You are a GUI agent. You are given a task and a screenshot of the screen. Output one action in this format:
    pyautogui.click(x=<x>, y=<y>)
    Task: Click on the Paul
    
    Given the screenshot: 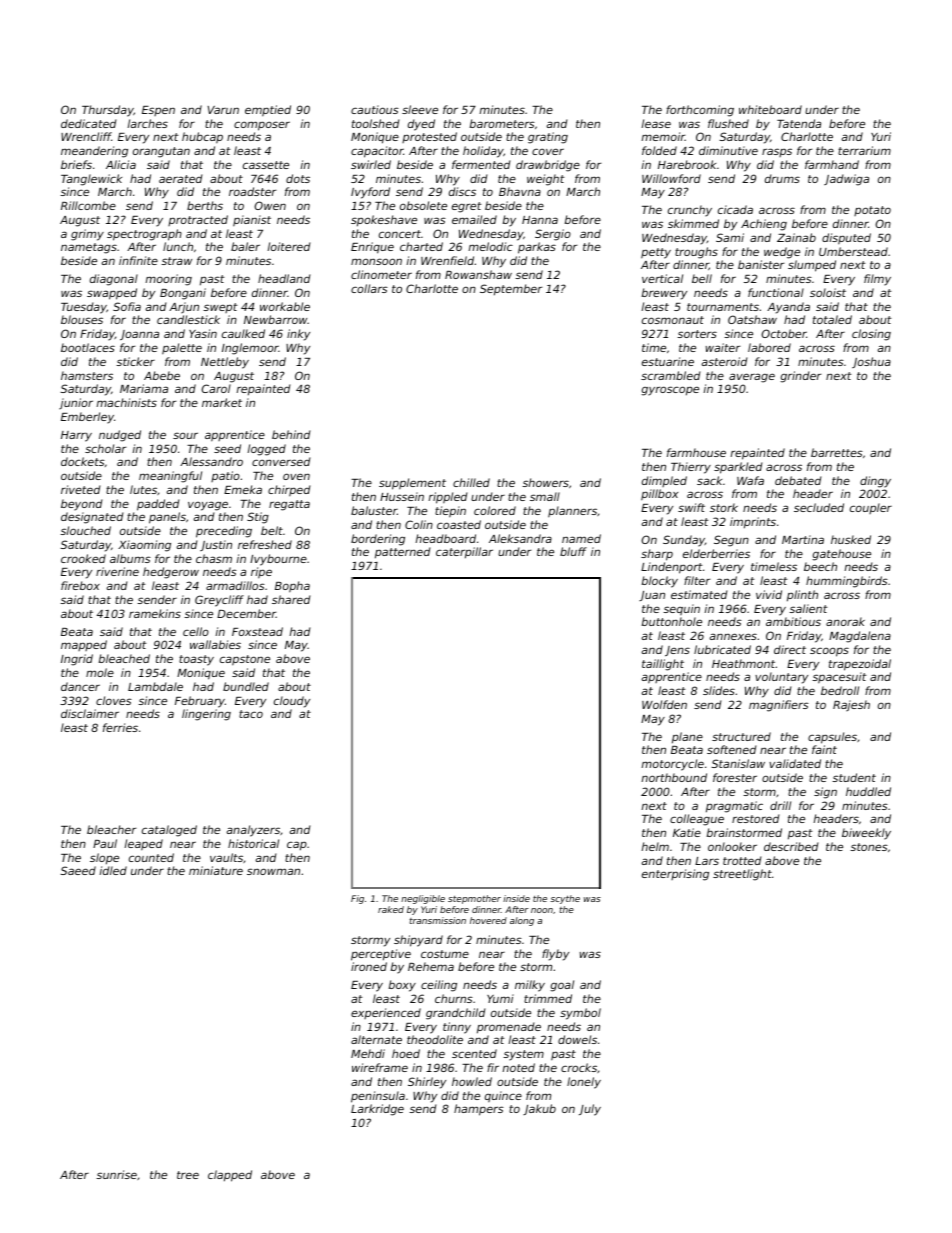 What is the action you would take?
    pyautogui.click(x=105, y=843)
